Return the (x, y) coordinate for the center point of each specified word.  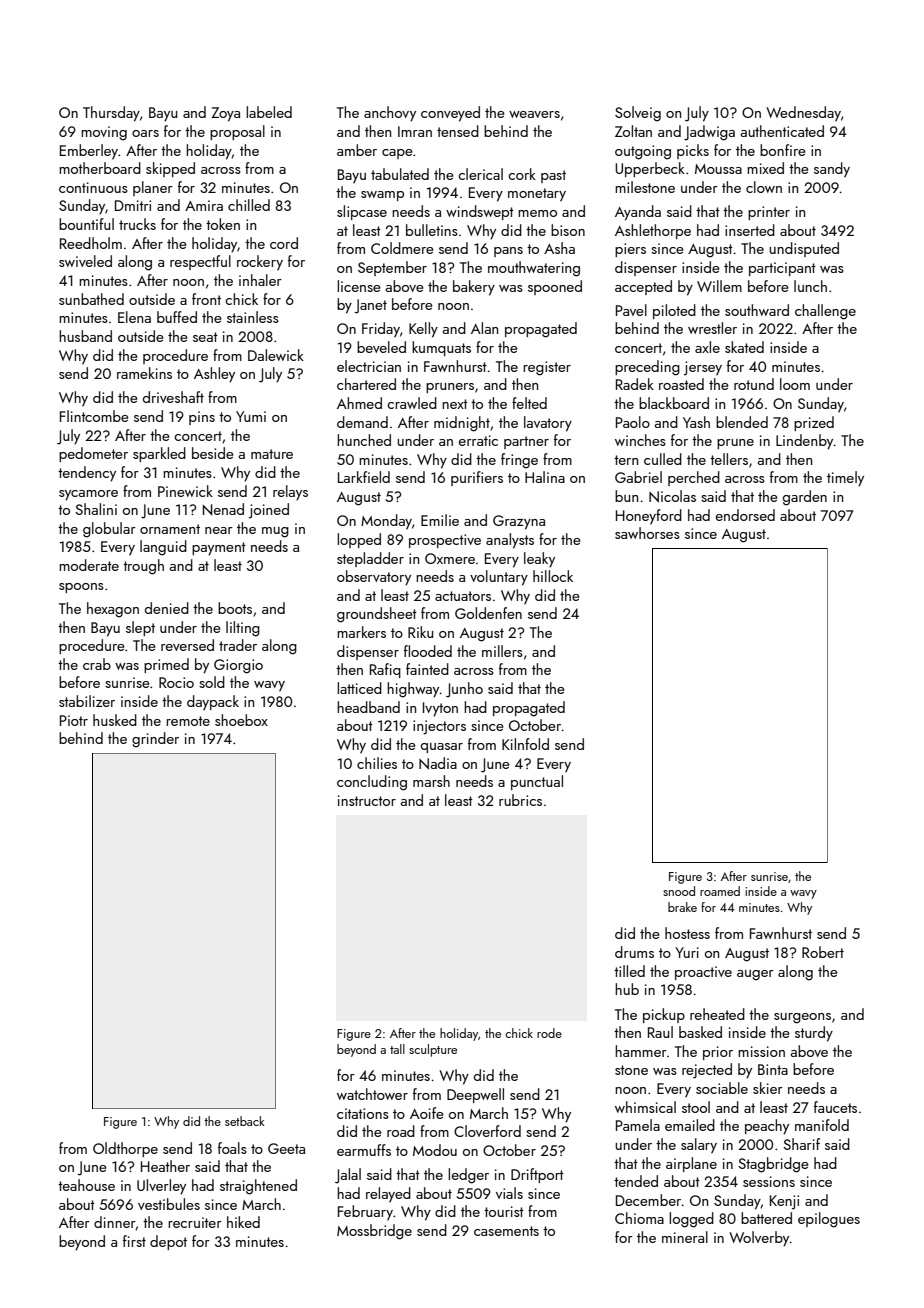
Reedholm (91, 243)
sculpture (433, 1050)
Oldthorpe (125, 1149)
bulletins (432, 230)
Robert (823, 952)
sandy (832, 170)
